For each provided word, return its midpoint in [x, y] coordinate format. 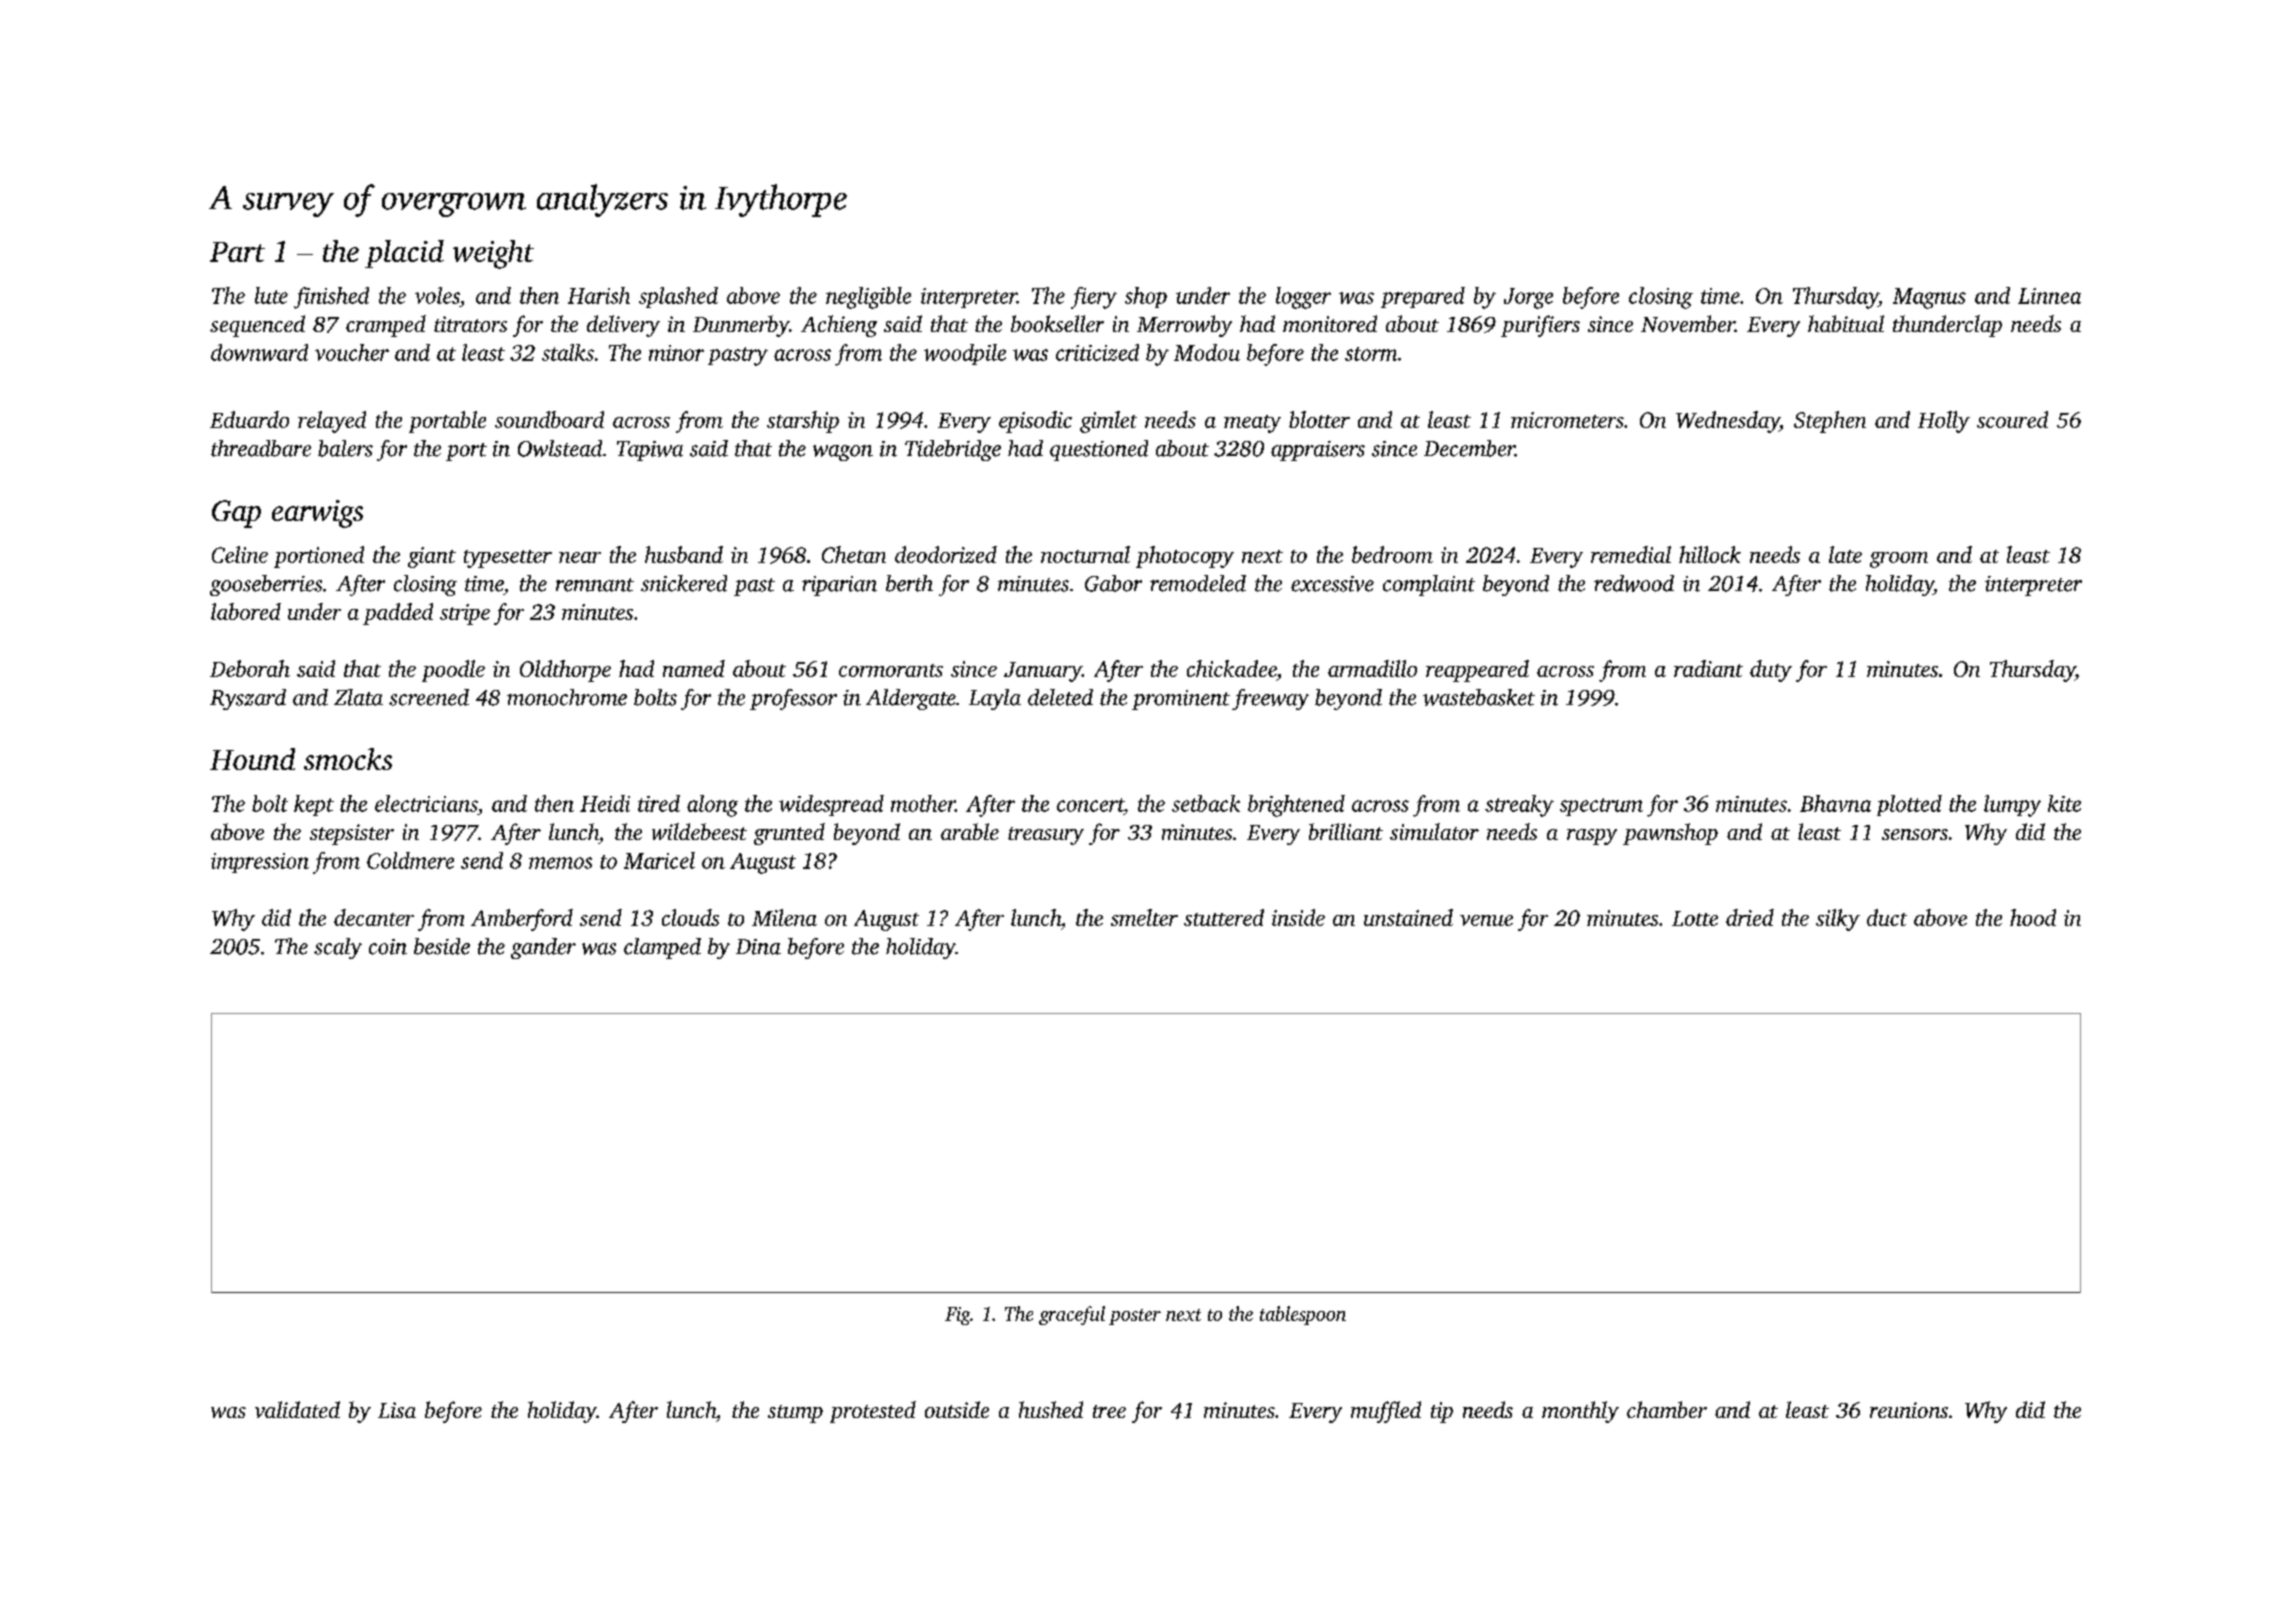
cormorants [891, 670]
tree [1109, 1411]
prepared [1423, 297]
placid [404, 254]
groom [1899, 560]
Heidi [605, 803]
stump [795, 1414]
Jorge [1528, 298]
